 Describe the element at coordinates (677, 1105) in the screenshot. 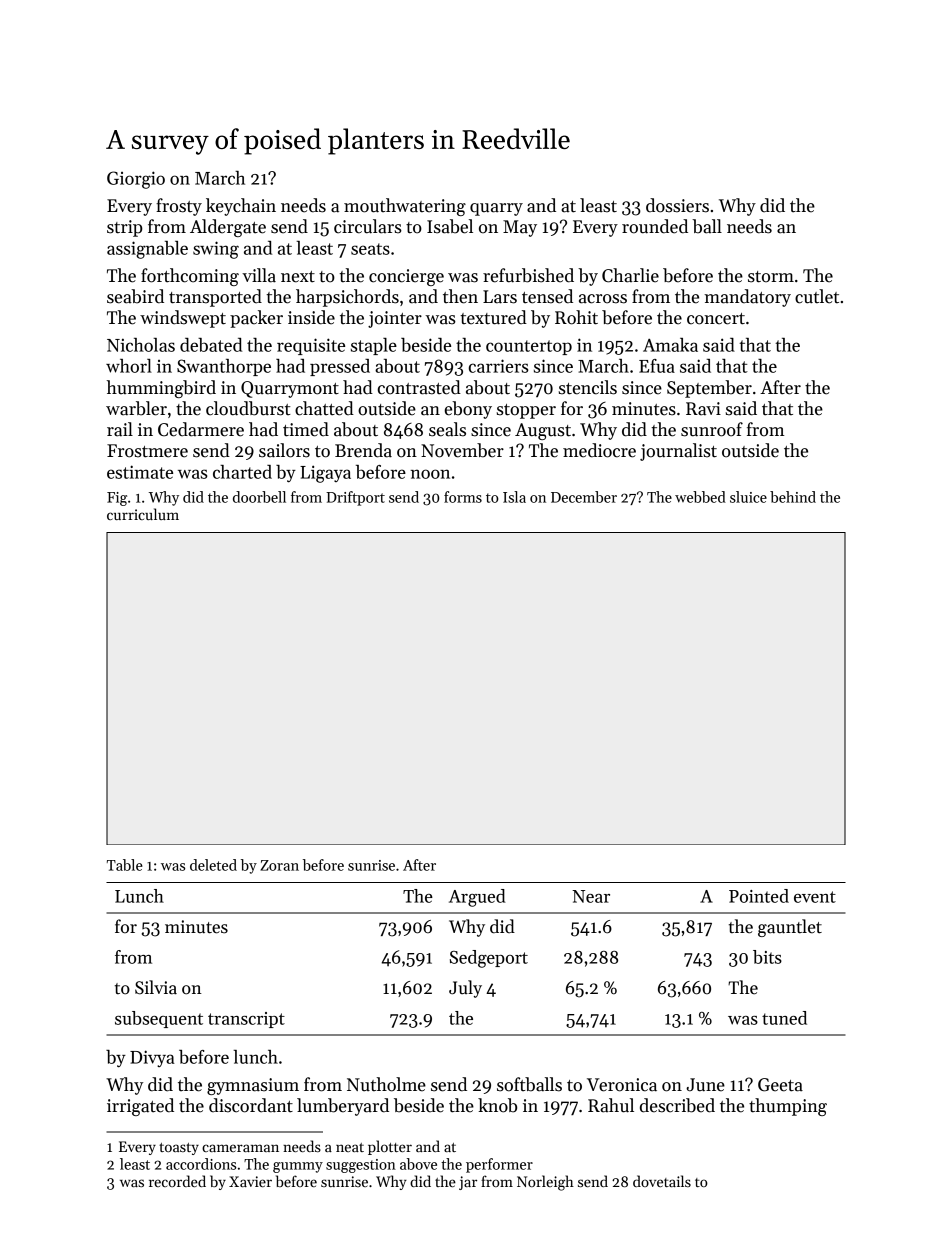

I see `described` at that location.
